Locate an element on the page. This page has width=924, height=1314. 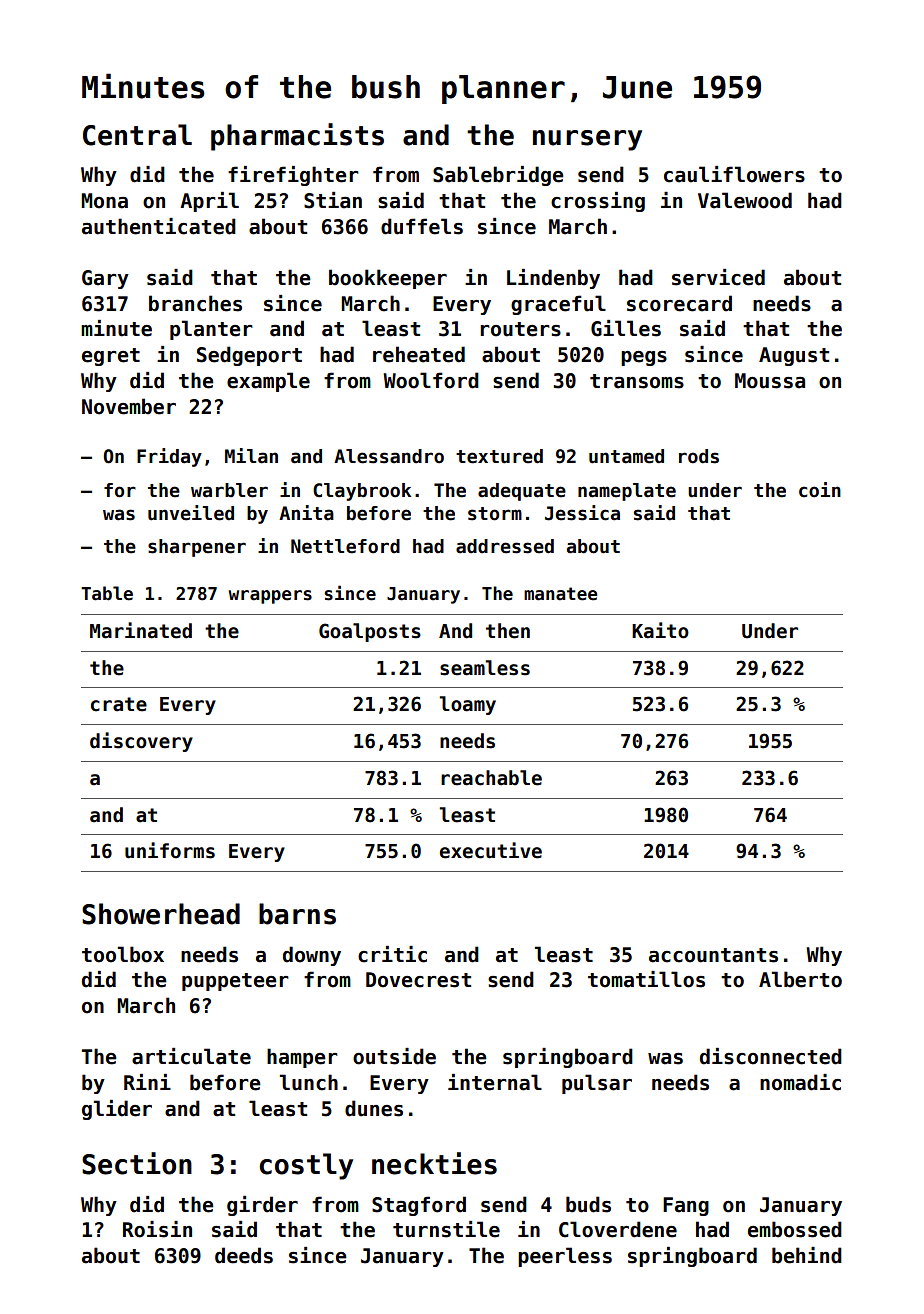
Lindenby is located at coordinates (553, 279).
